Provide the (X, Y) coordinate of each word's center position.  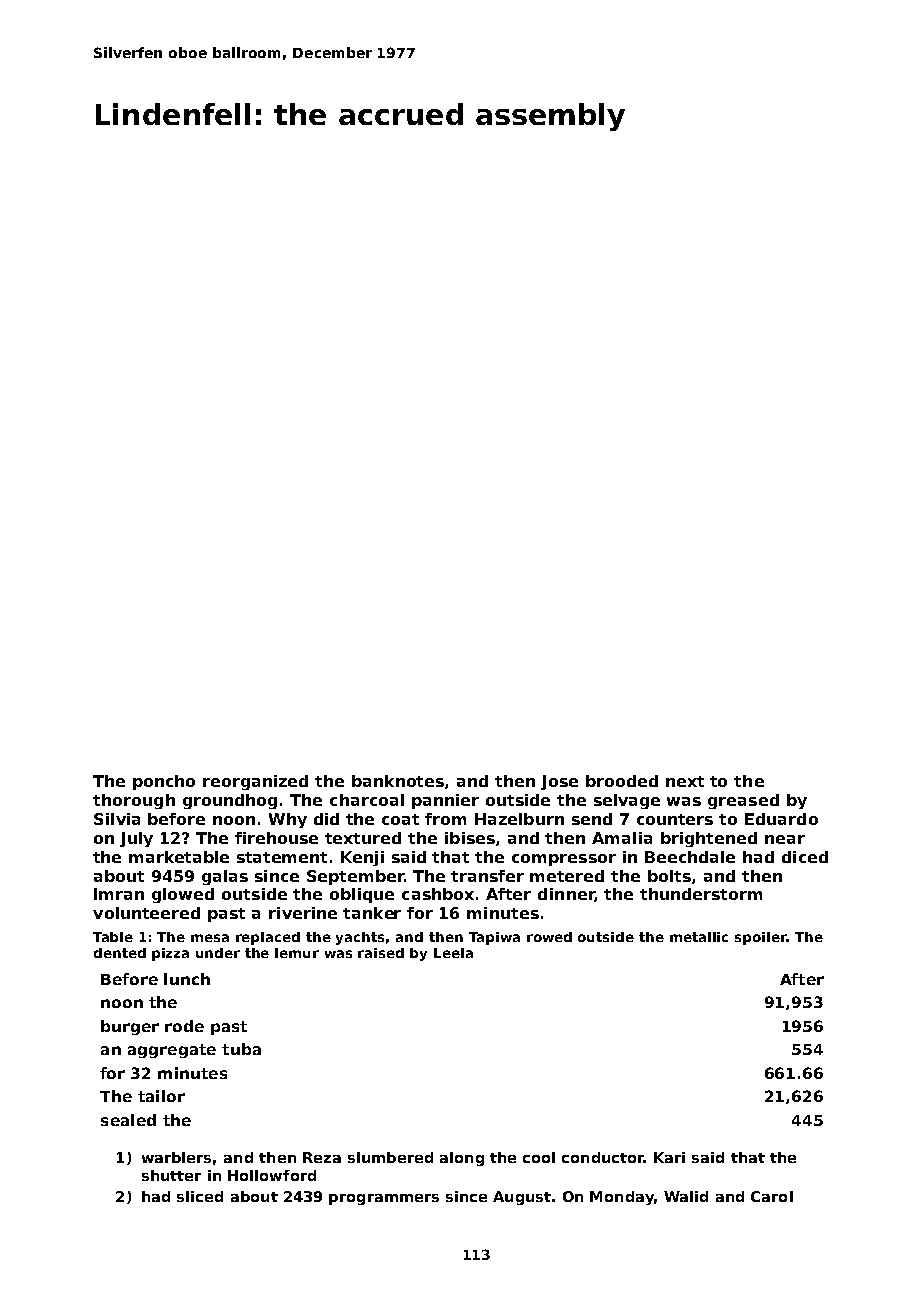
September (355, 877)
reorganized (255, 782)
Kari (669, 1157)
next (685, 781)
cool (539, 1157)
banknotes (398, 781)
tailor (161, 1096)
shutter (171, 1175)
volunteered (146, 913)
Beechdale (690, 857)
